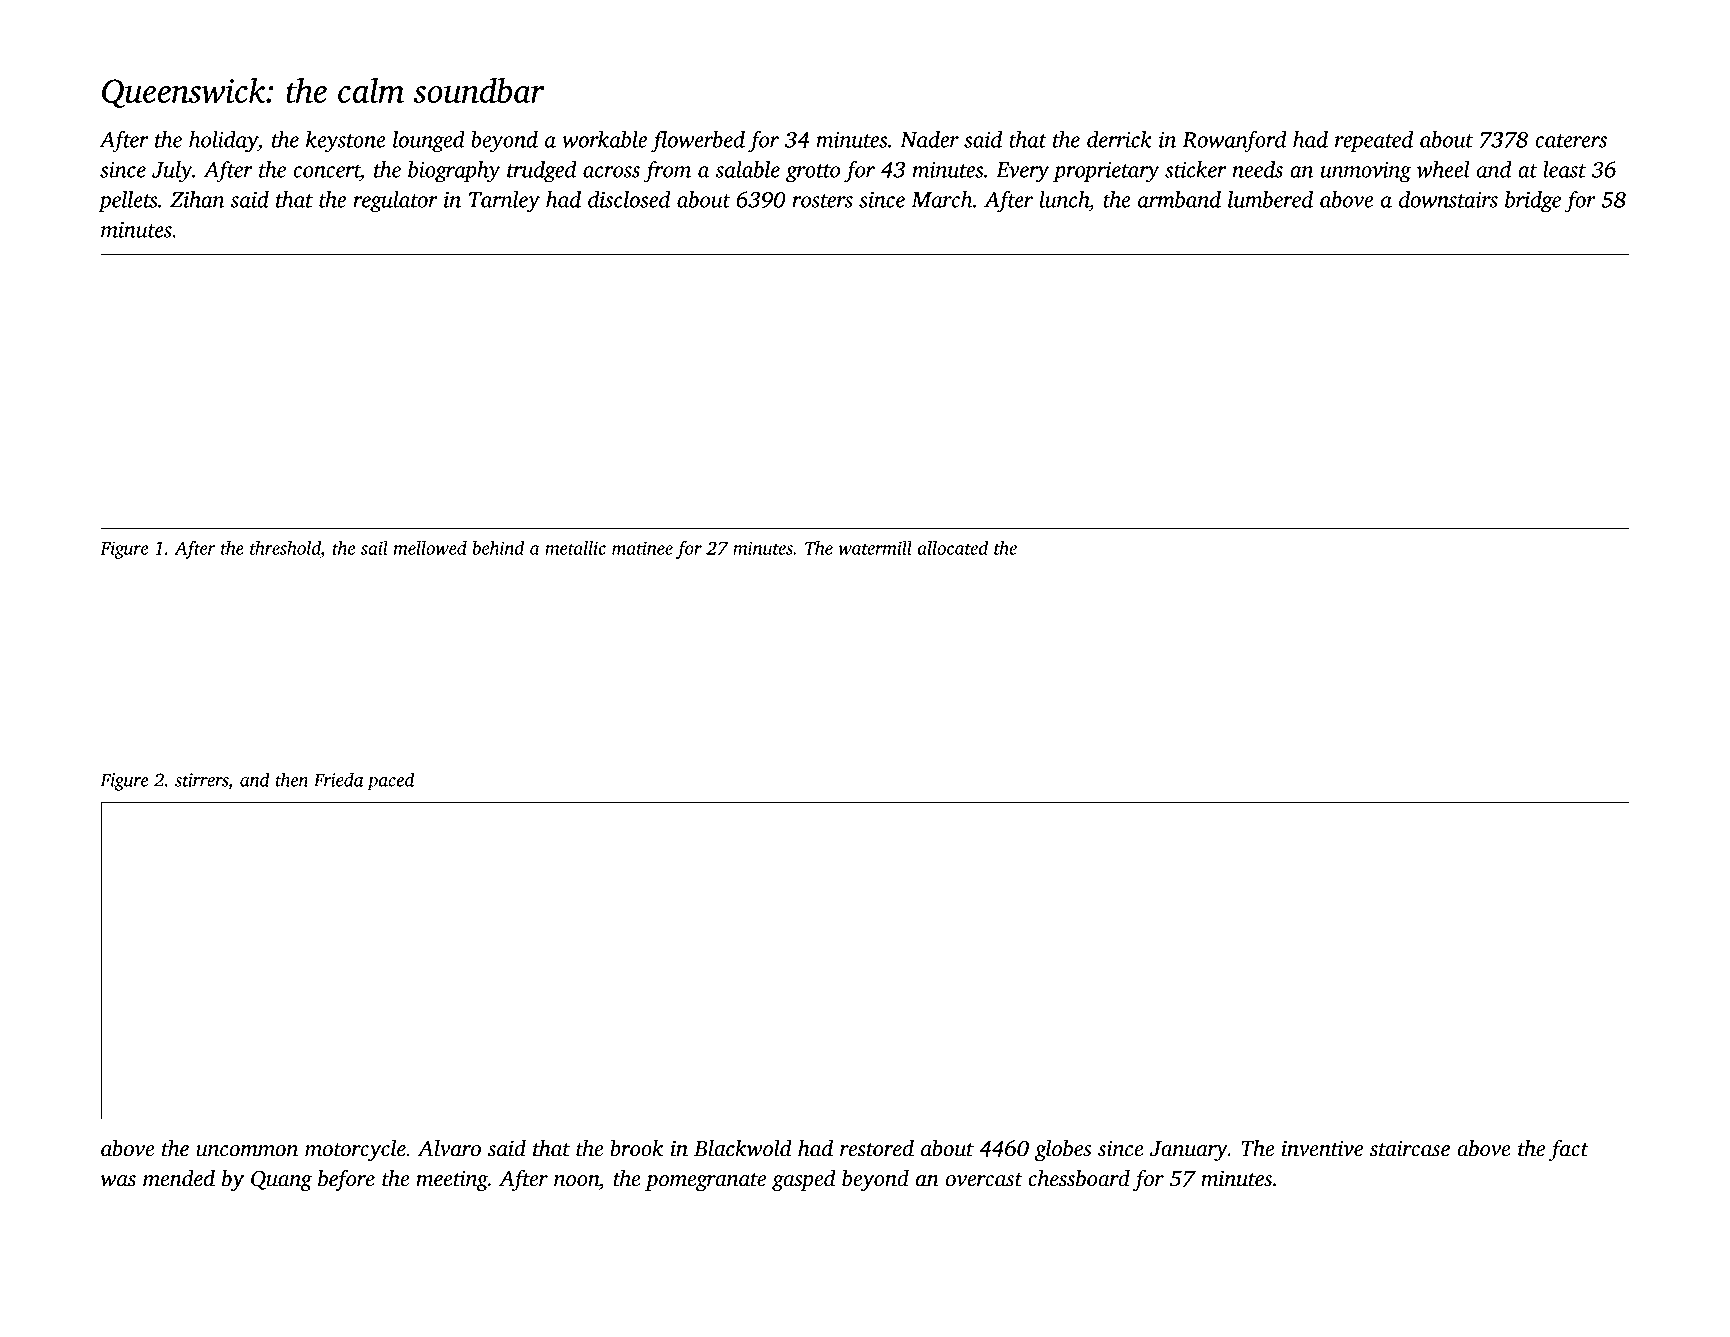 This screenshot has height=1337, width=1730. I want to click on staircase, so click(1410, 1148).
